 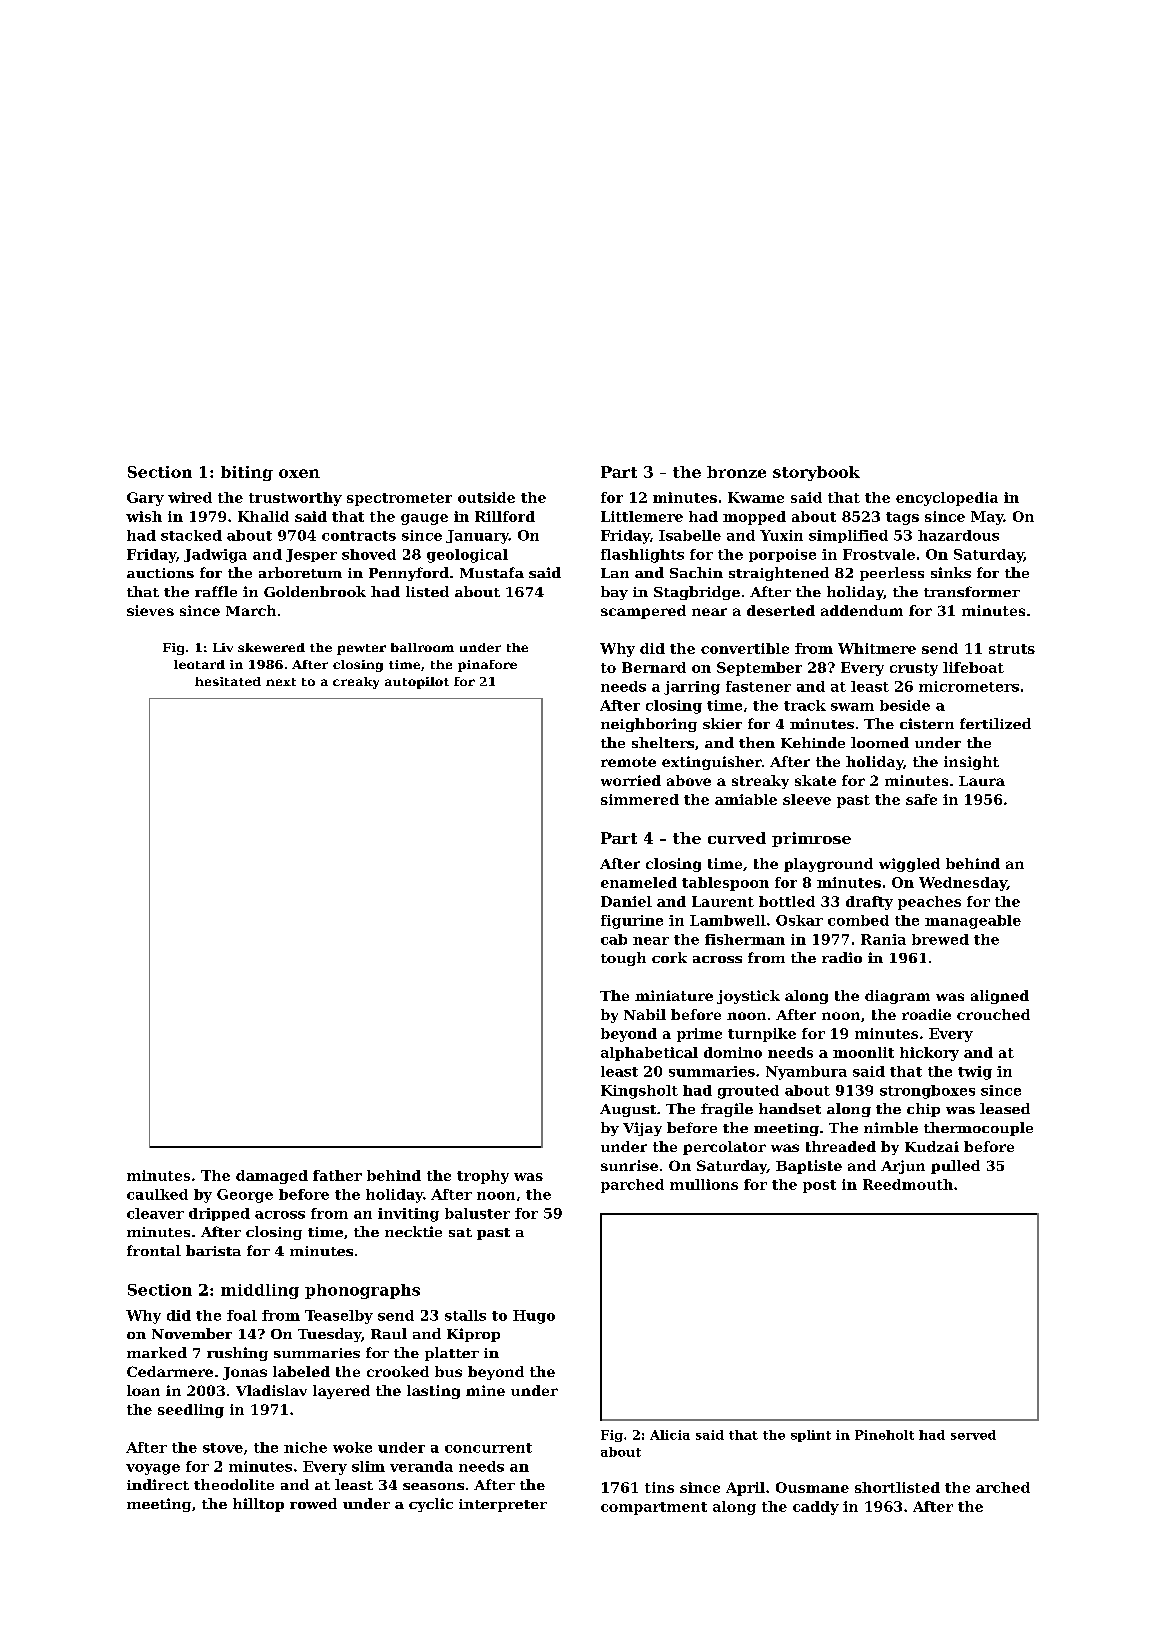 I want to click on encyclopedia, so click(x=947, y=499).
